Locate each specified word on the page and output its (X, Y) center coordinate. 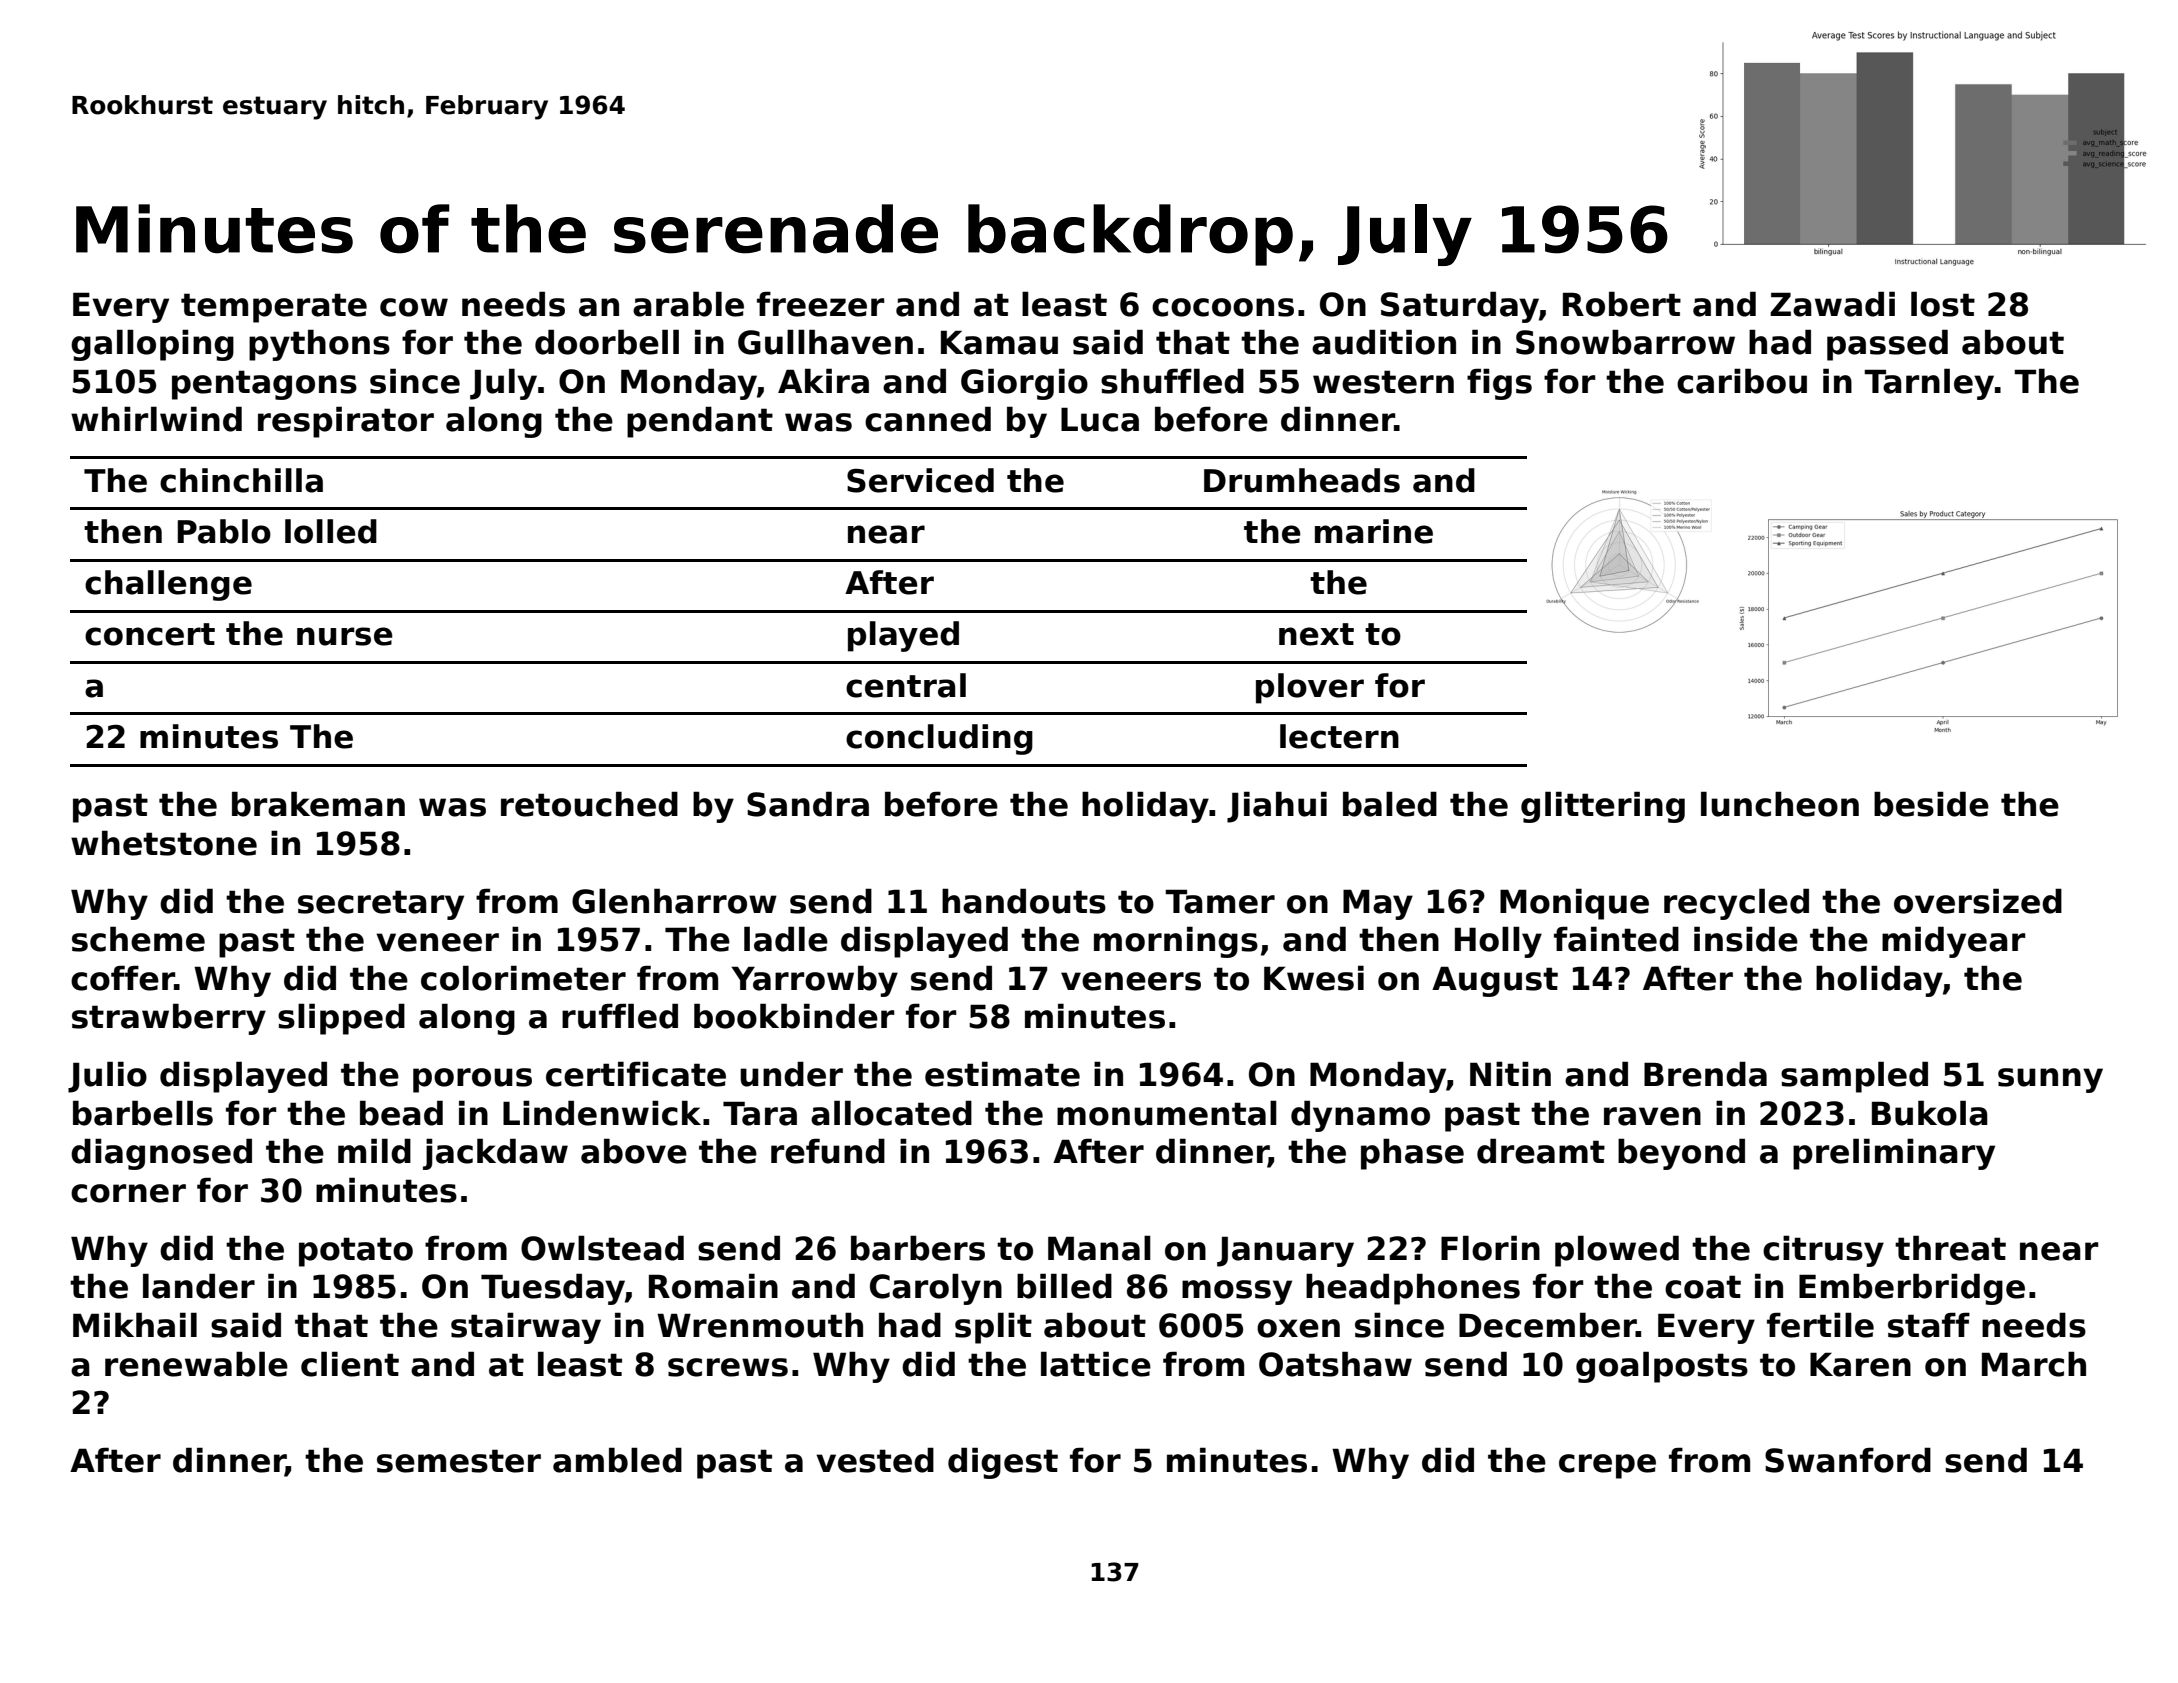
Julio (107, 1077)
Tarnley (1929, 384)
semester (459, 1461)
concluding (939, 739)
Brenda (1705, 1074)
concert (150, 634)
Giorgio (1024, 384)
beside (1931, 804)
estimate (1002, 1074)
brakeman (318, 804)
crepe (1607, 1466)
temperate (274, 308)
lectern (1339, 736)
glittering (1603, 807)
